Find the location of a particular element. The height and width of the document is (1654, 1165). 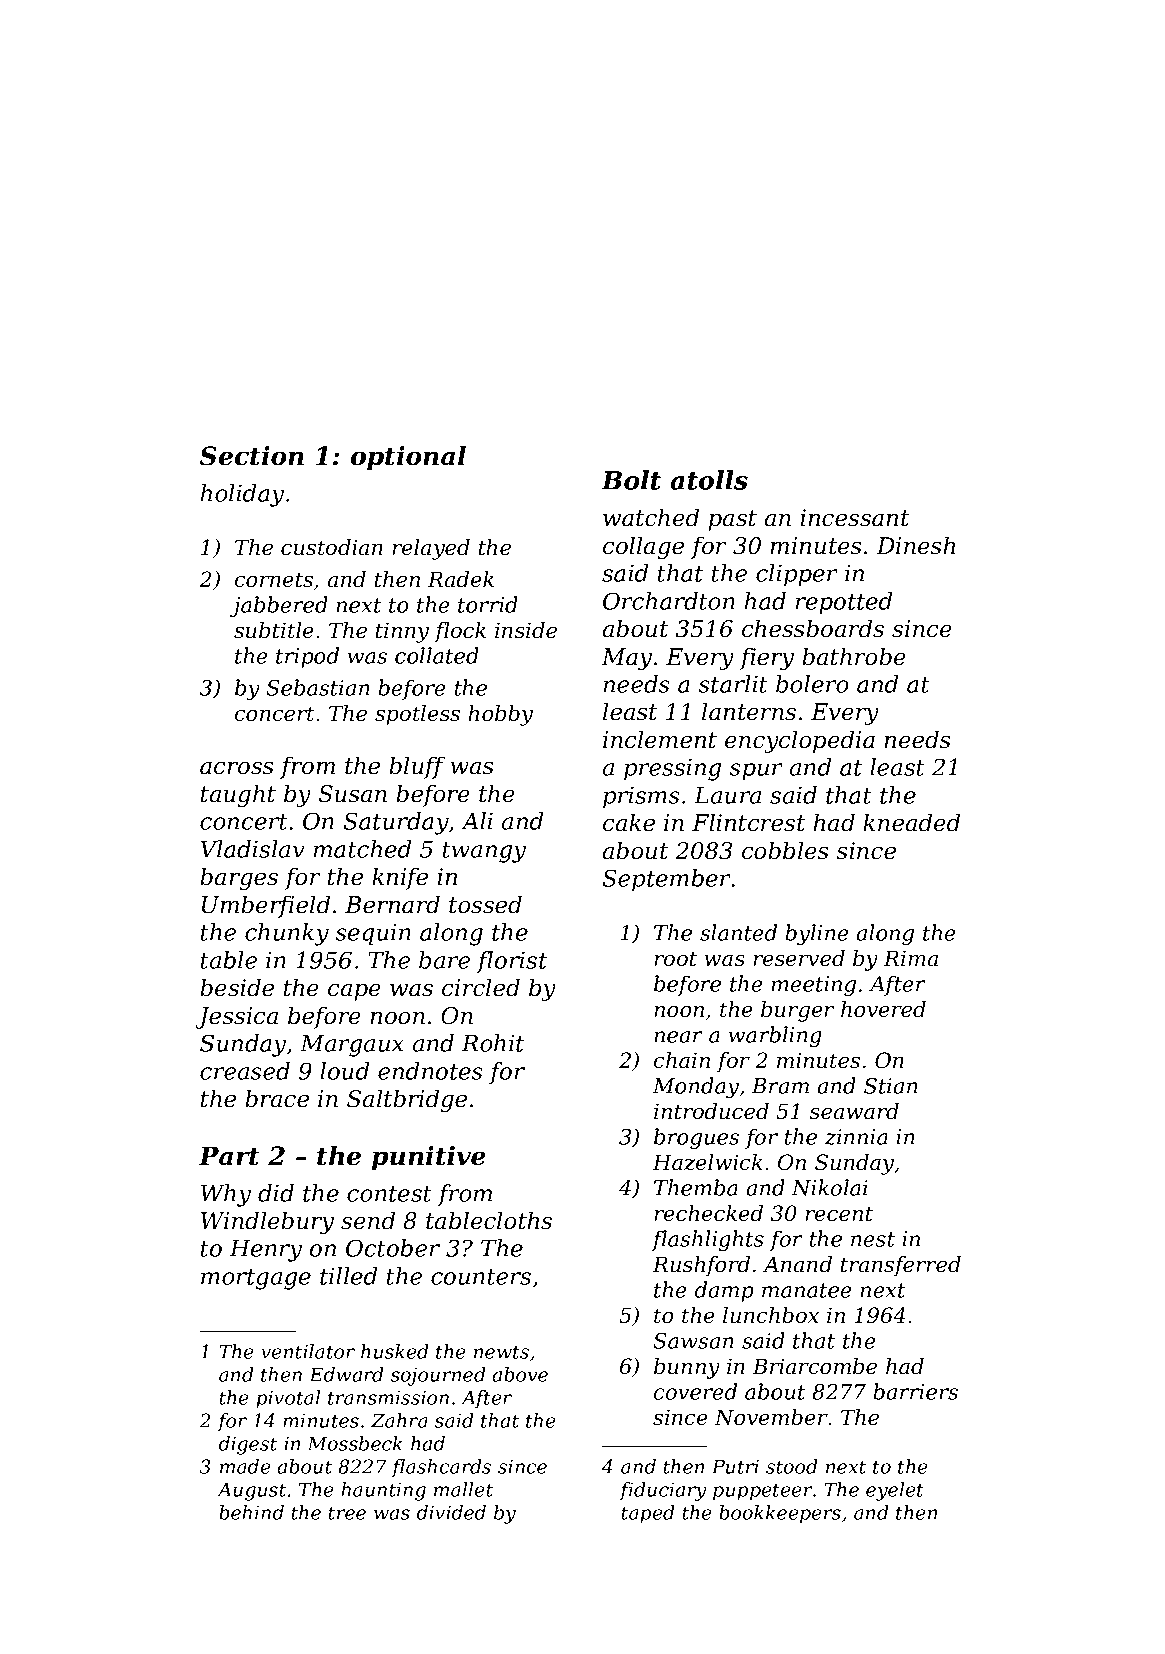

optional is located at coordinates (408, 458).
